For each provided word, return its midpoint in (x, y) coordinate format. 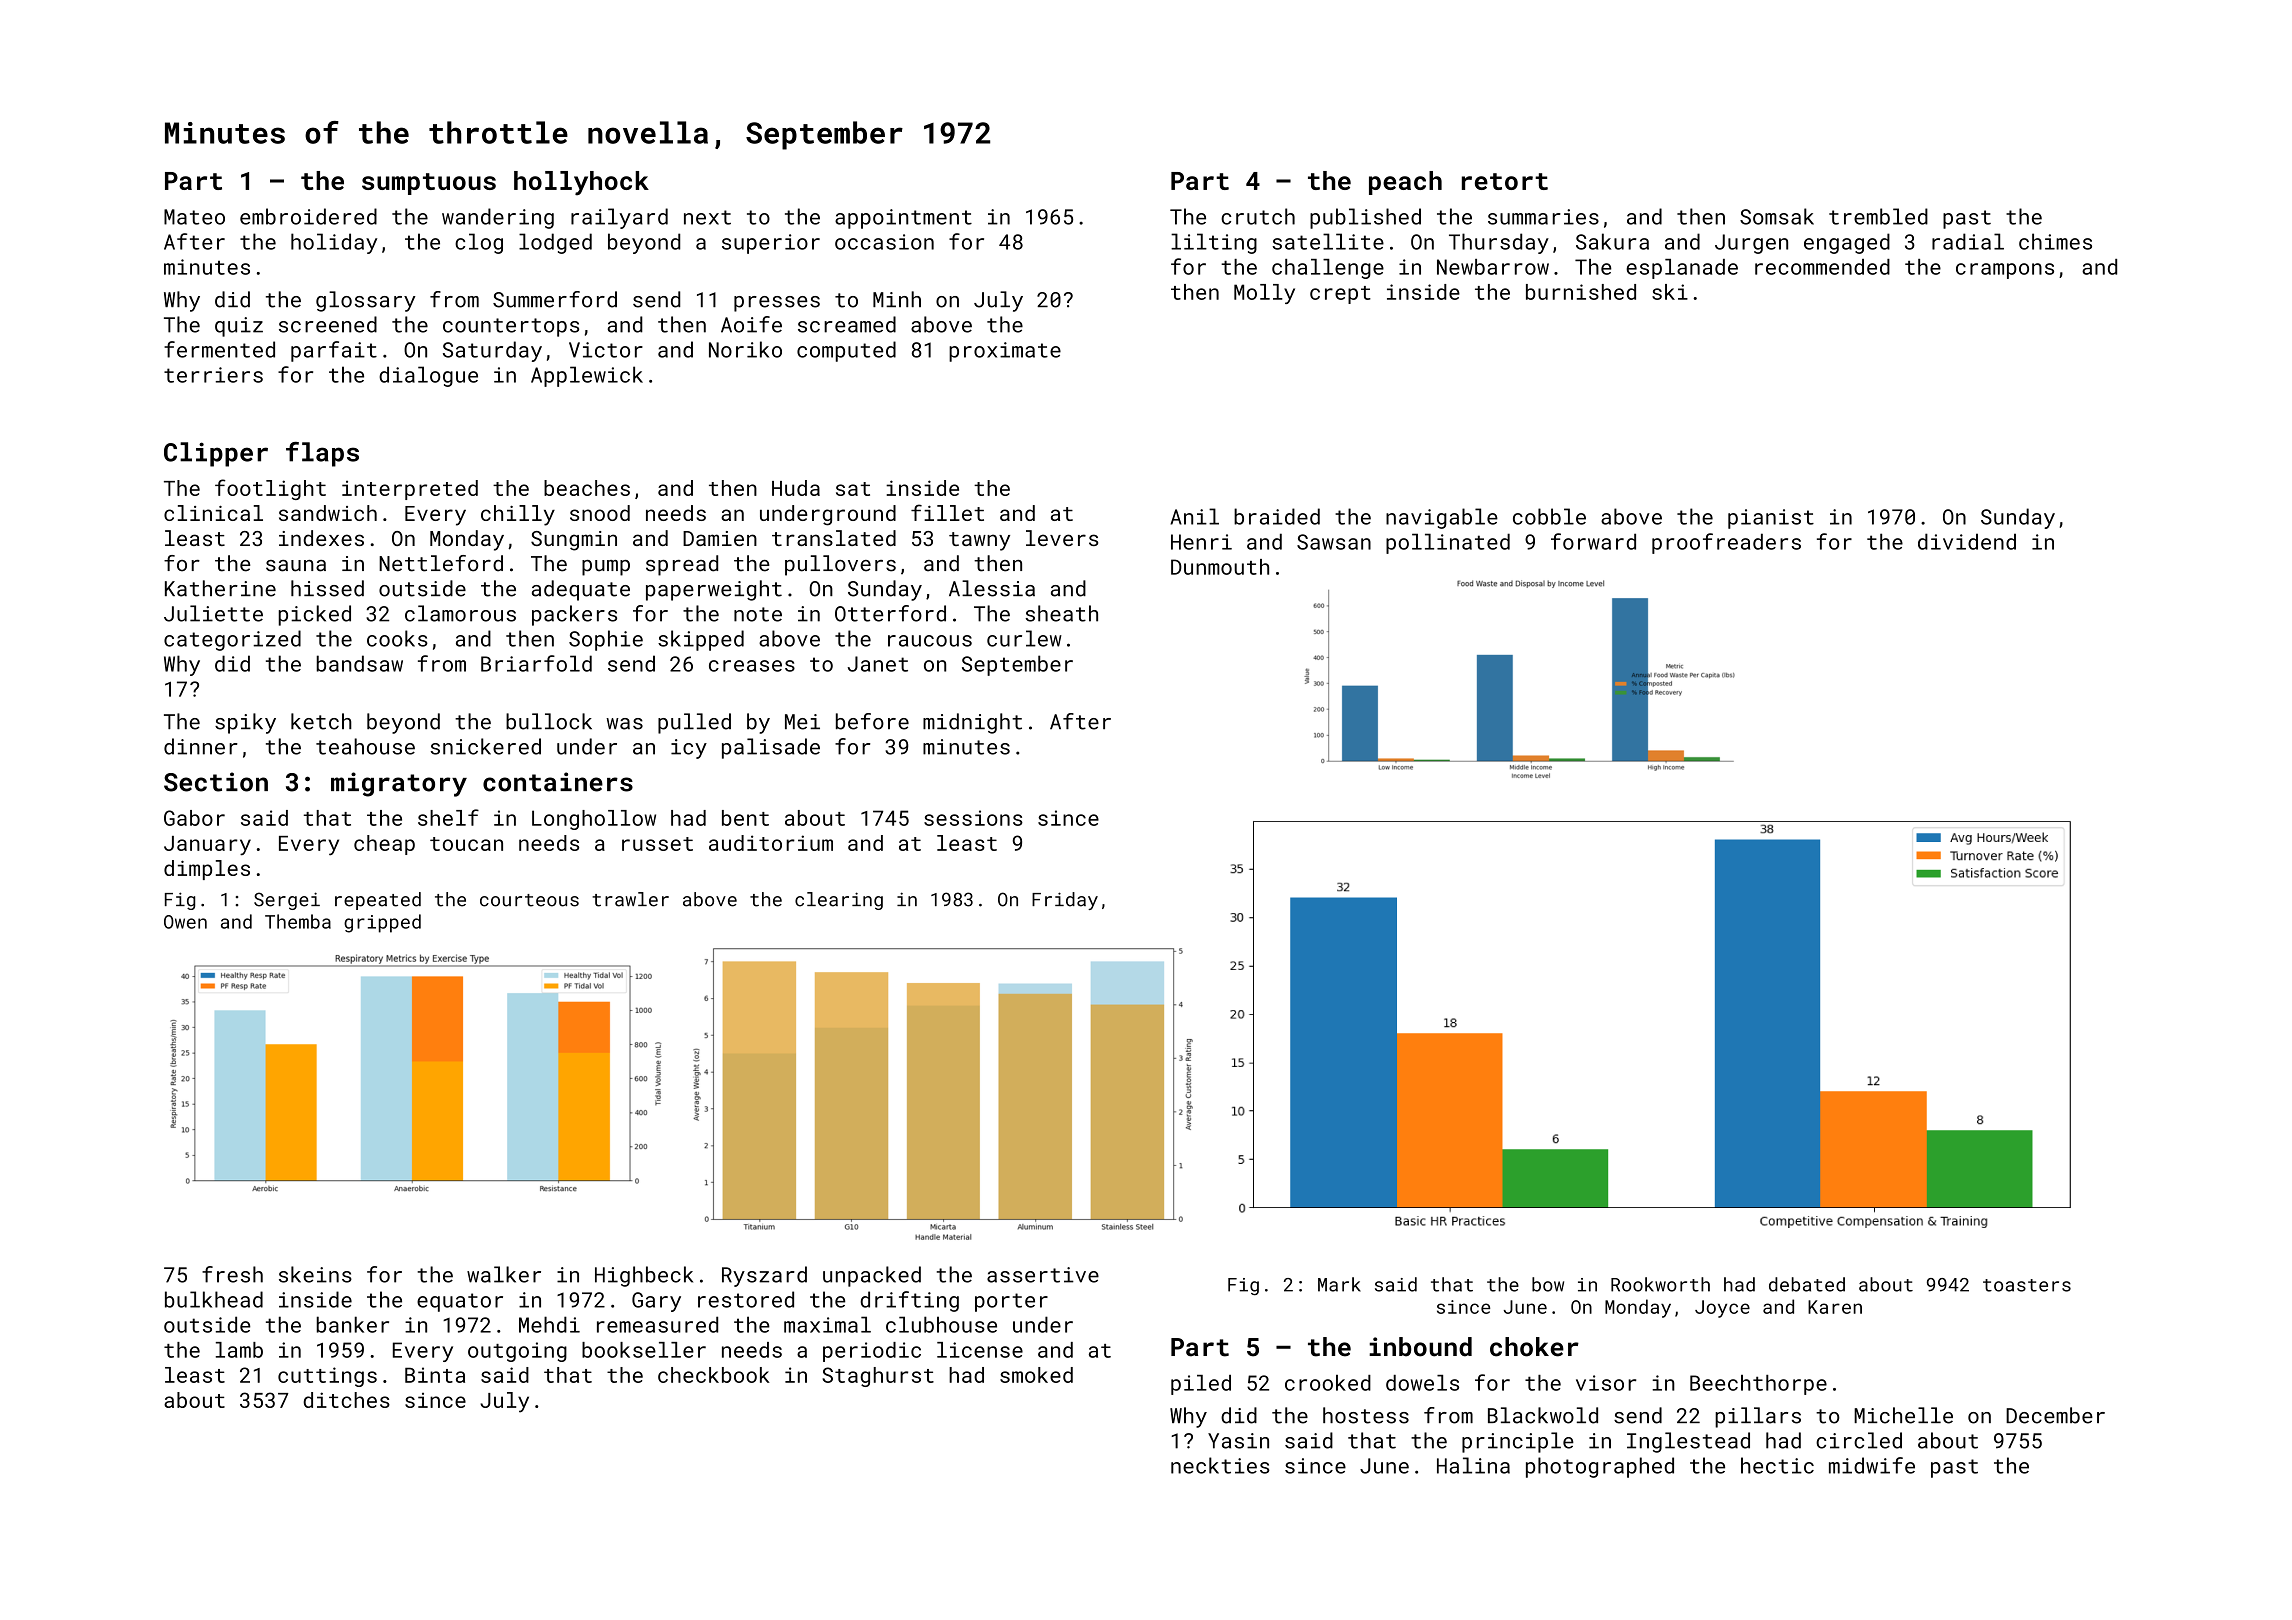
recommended (1822, 267)
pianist (1771, 519)
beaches (587, 488)
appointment (903, 219)
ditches (346, 1400)
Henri (1201, 542)
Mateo (194, 217)
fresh (232, 1274)
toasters (2027, 1285)
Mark (1339, 1284)
